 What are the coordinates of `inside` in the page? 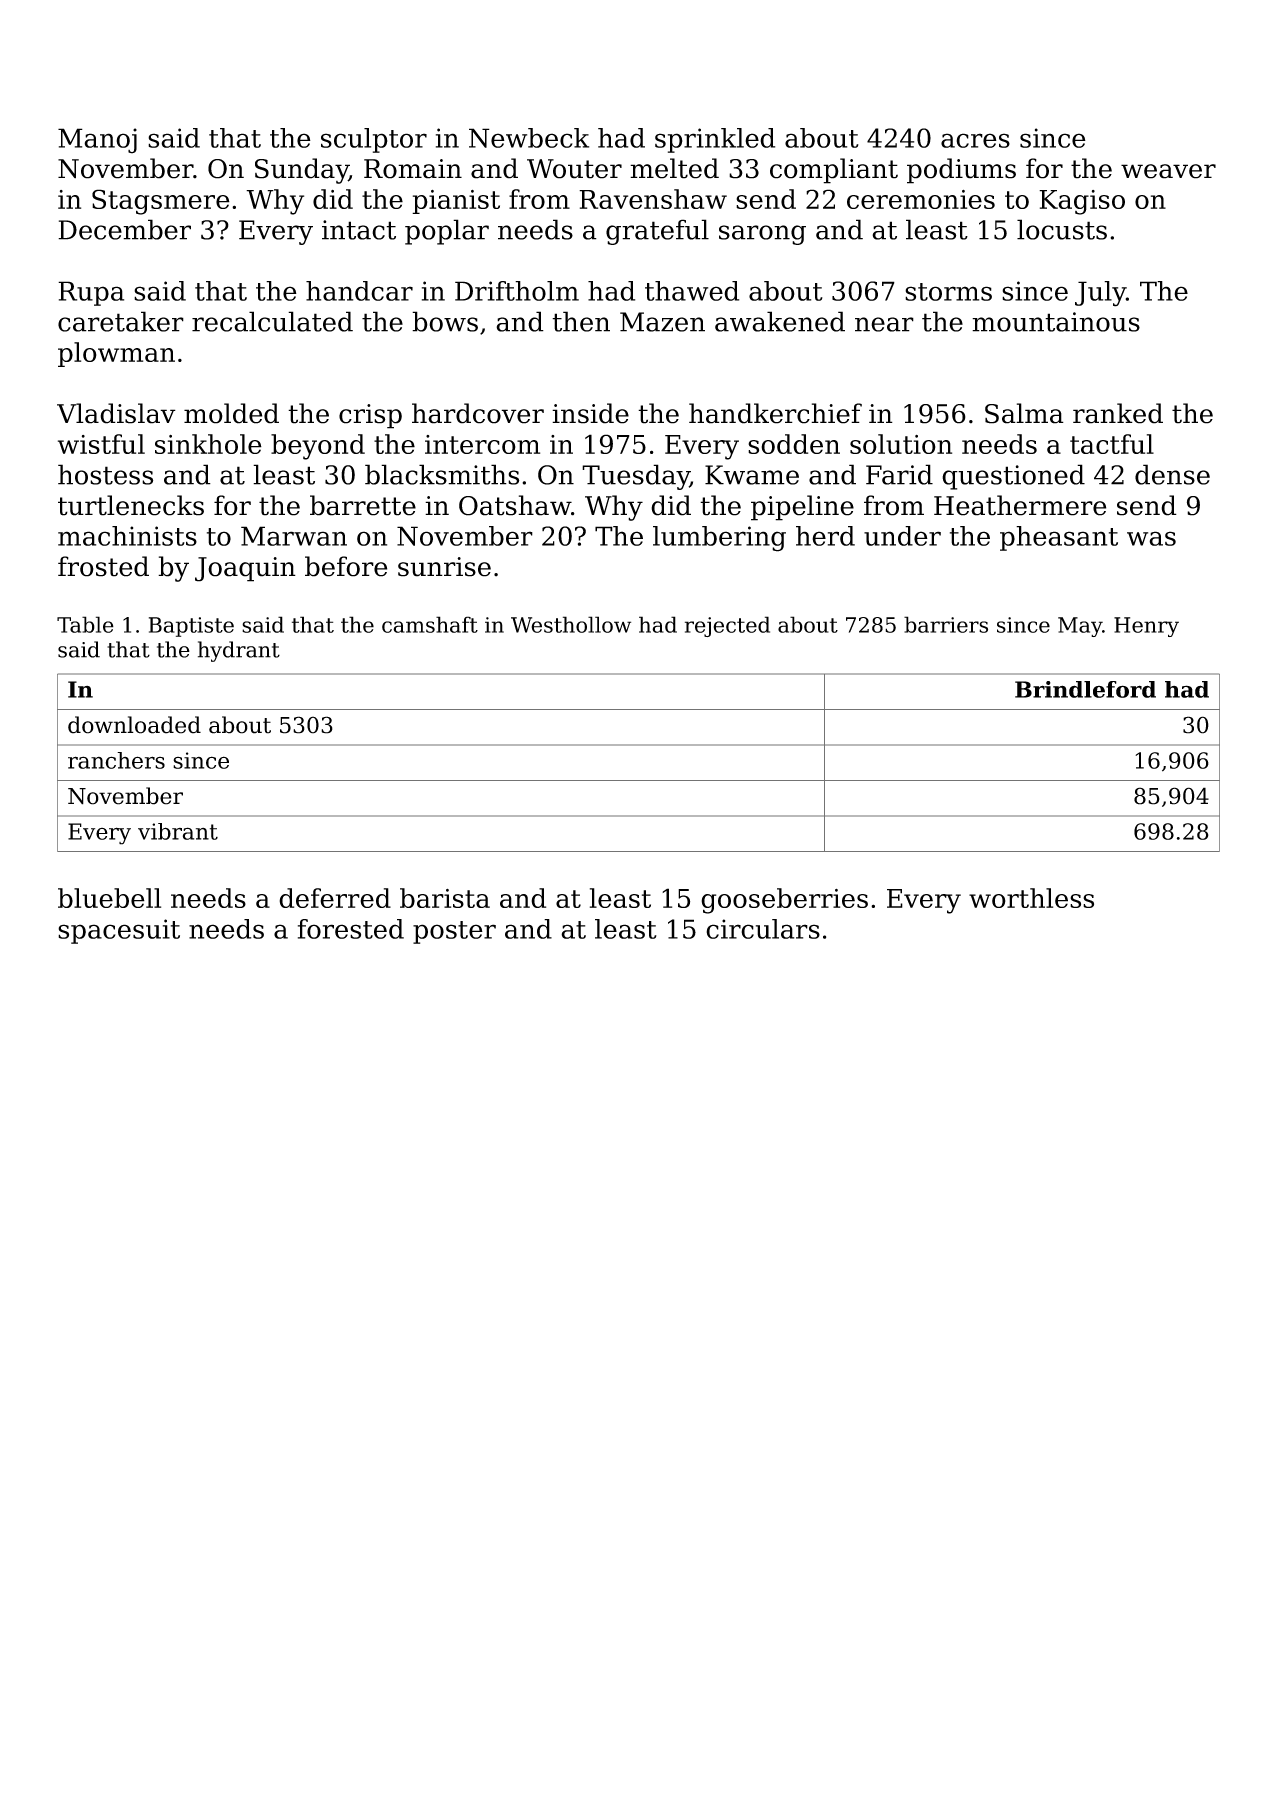 It's located at (590, 413).
